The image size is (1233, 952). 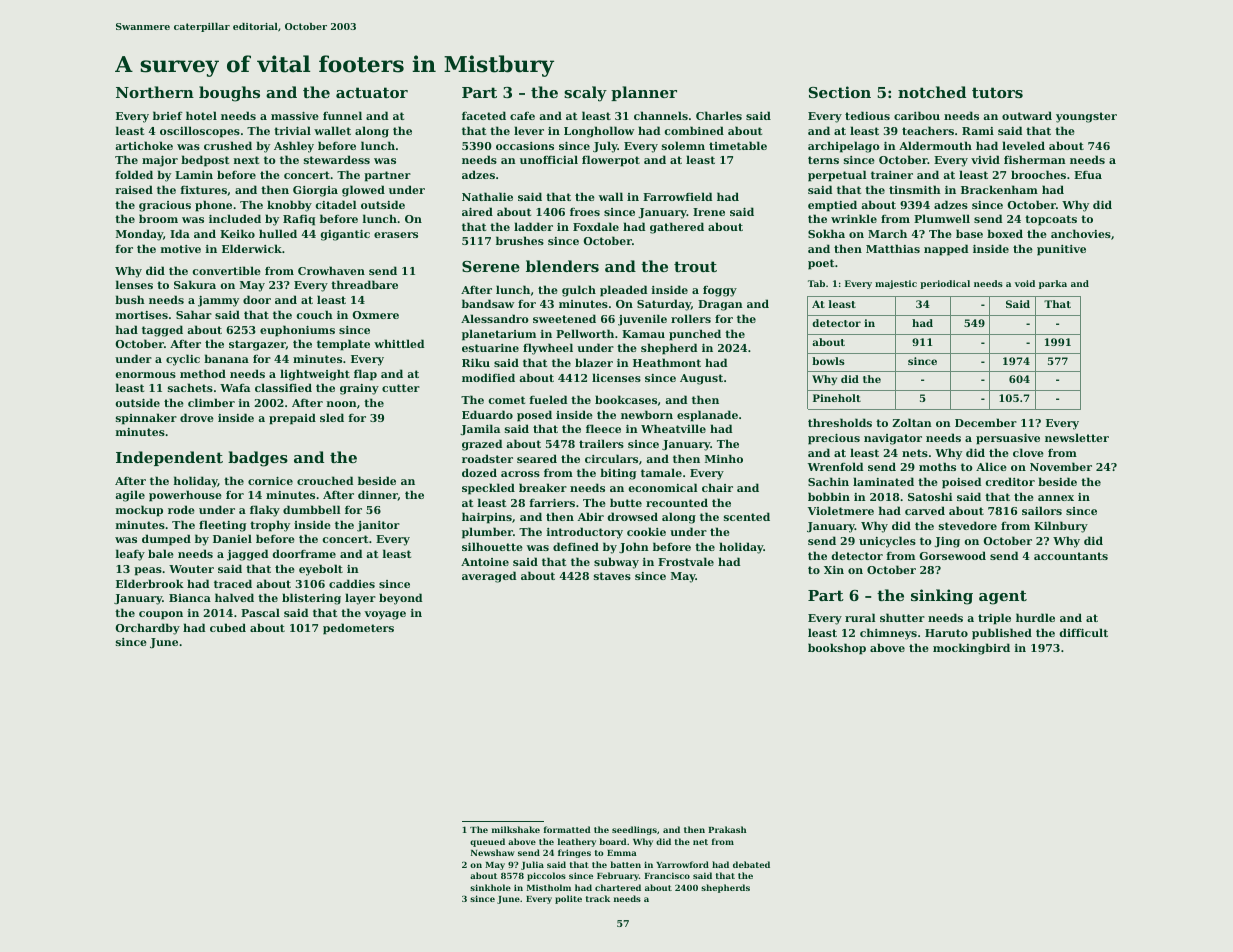 I want to click on outward, so click(x=1027, y=115).
